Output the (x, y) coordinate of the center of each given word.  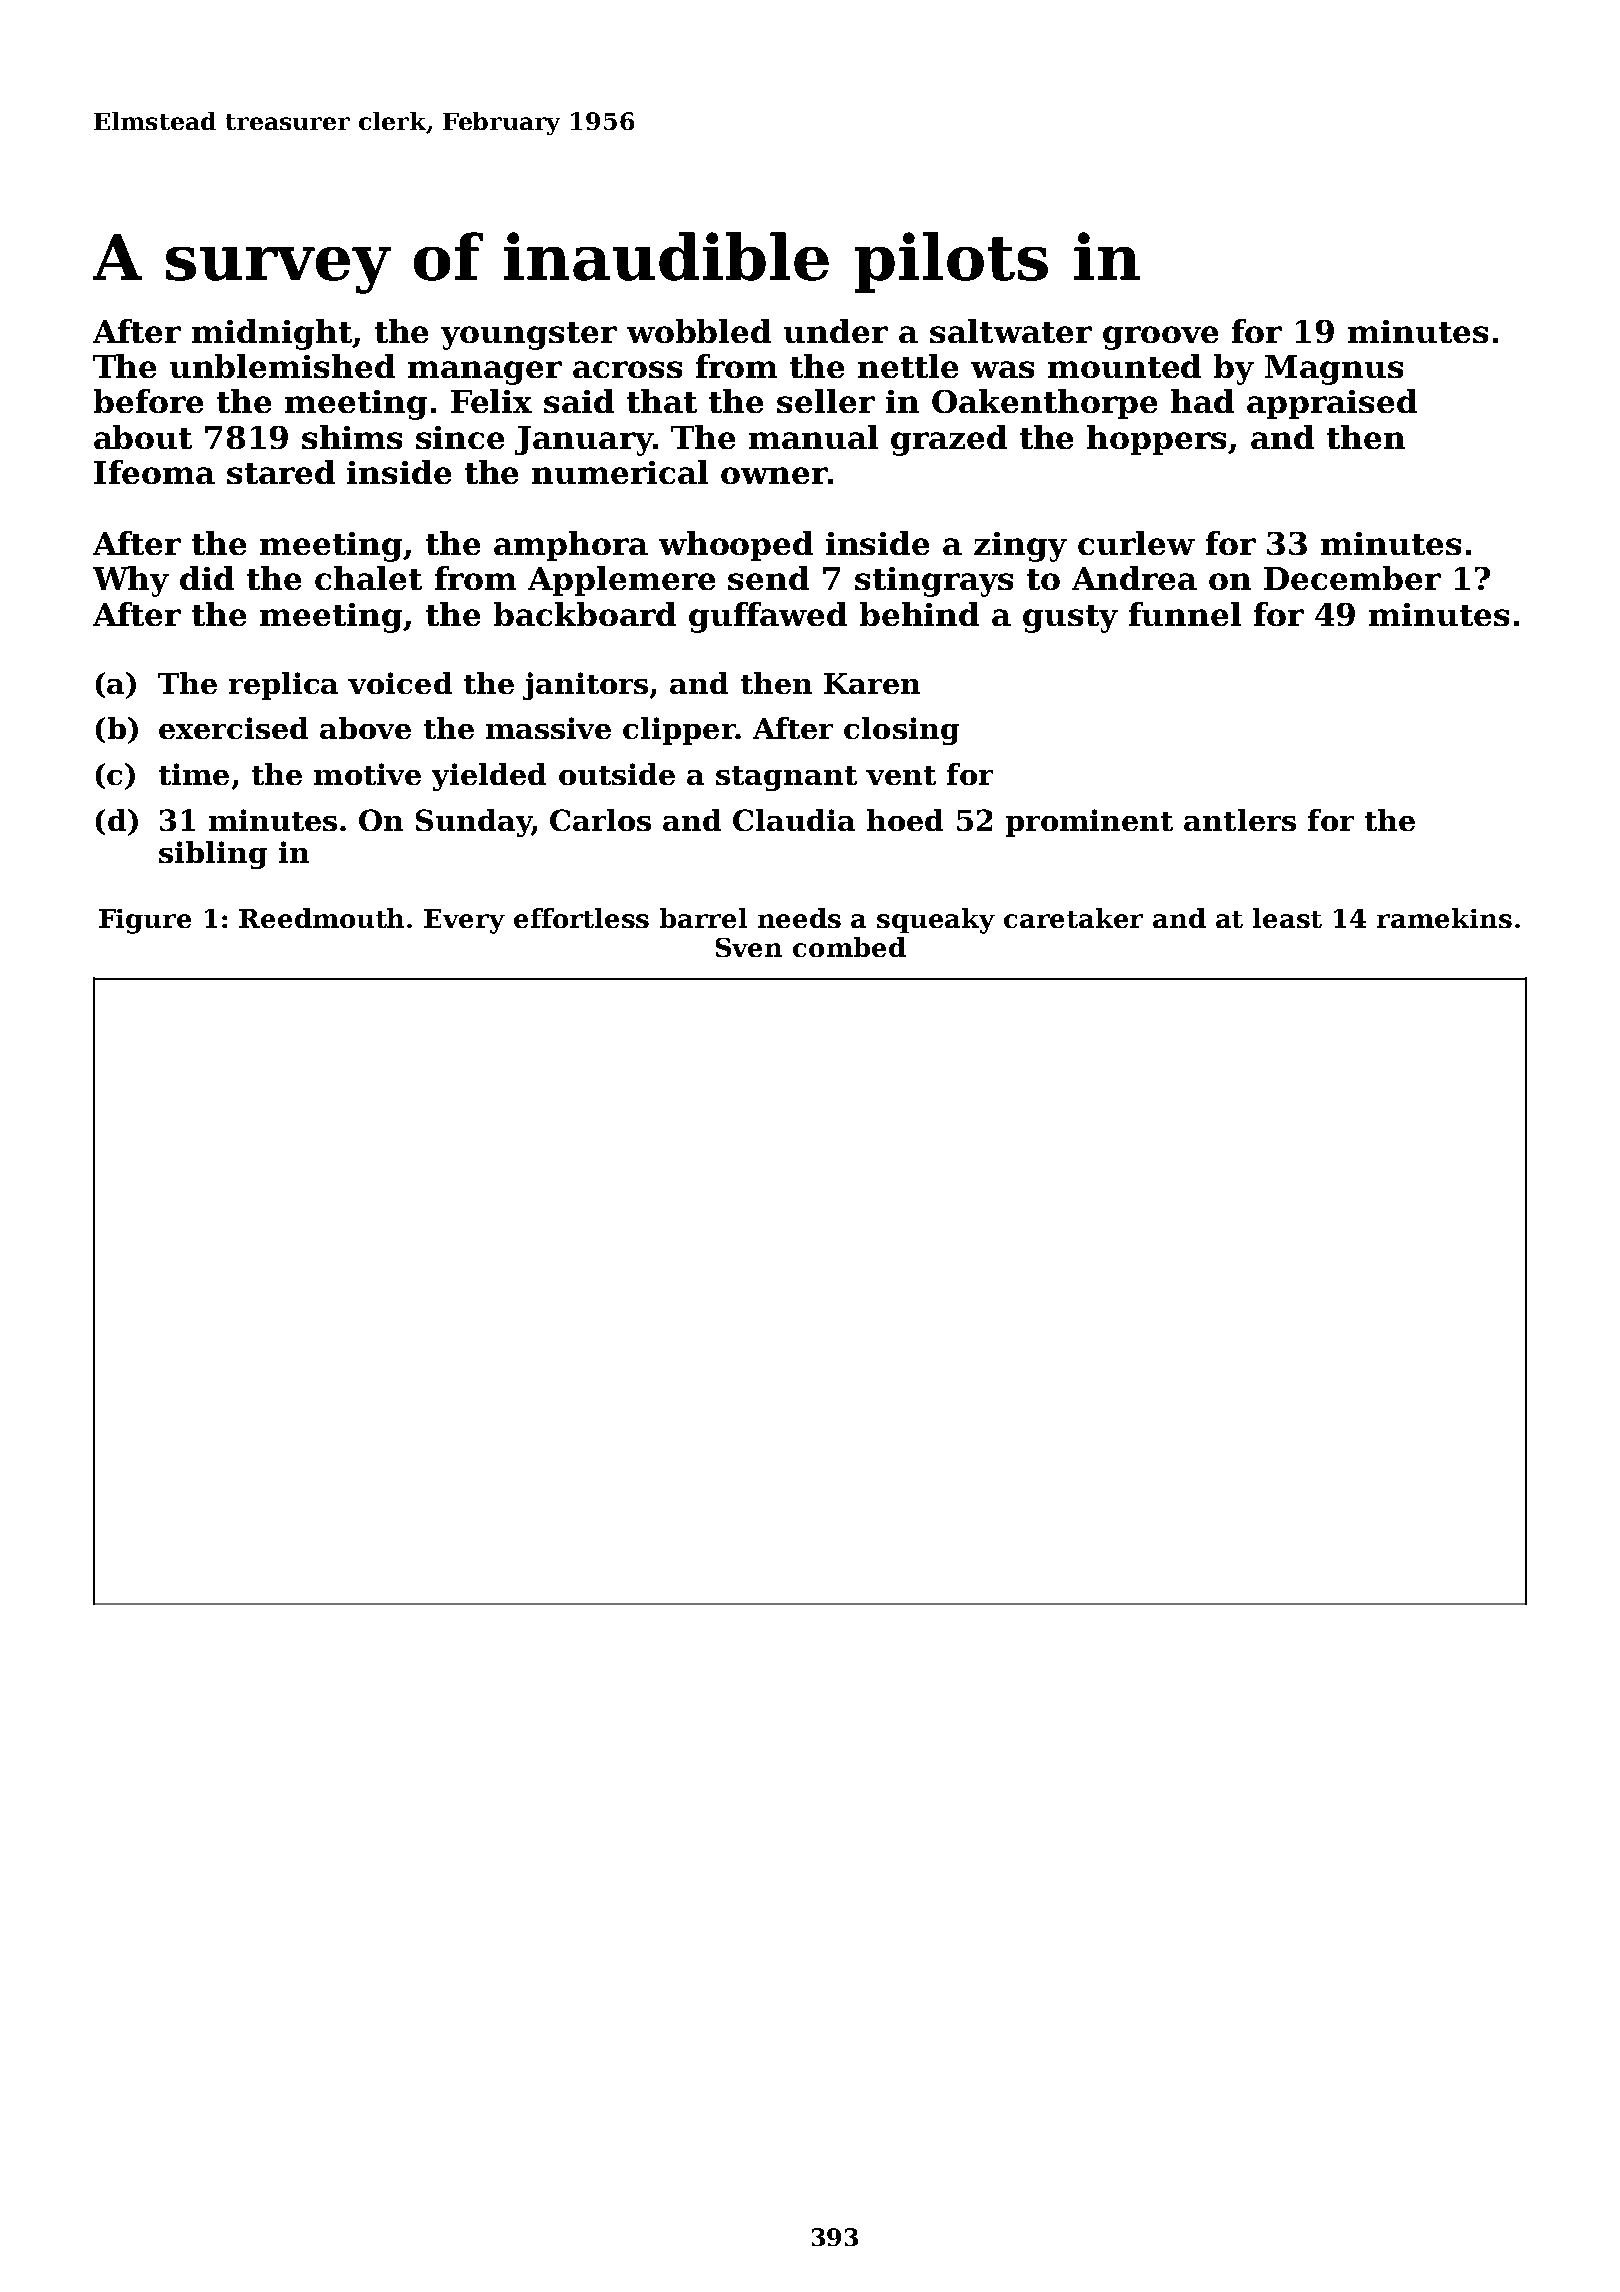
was (1002, 369)
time (194, 774)
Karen (872, 683)
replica (283, 686)
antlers (1240, 820)
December (1352, 578)
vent (901, 775)
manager (485, 373)
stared (281, 472)
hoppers (1156, 440)
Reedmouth (321, 918)
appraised (1332, 404)
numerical (620, 472)
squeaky (936, 921)
